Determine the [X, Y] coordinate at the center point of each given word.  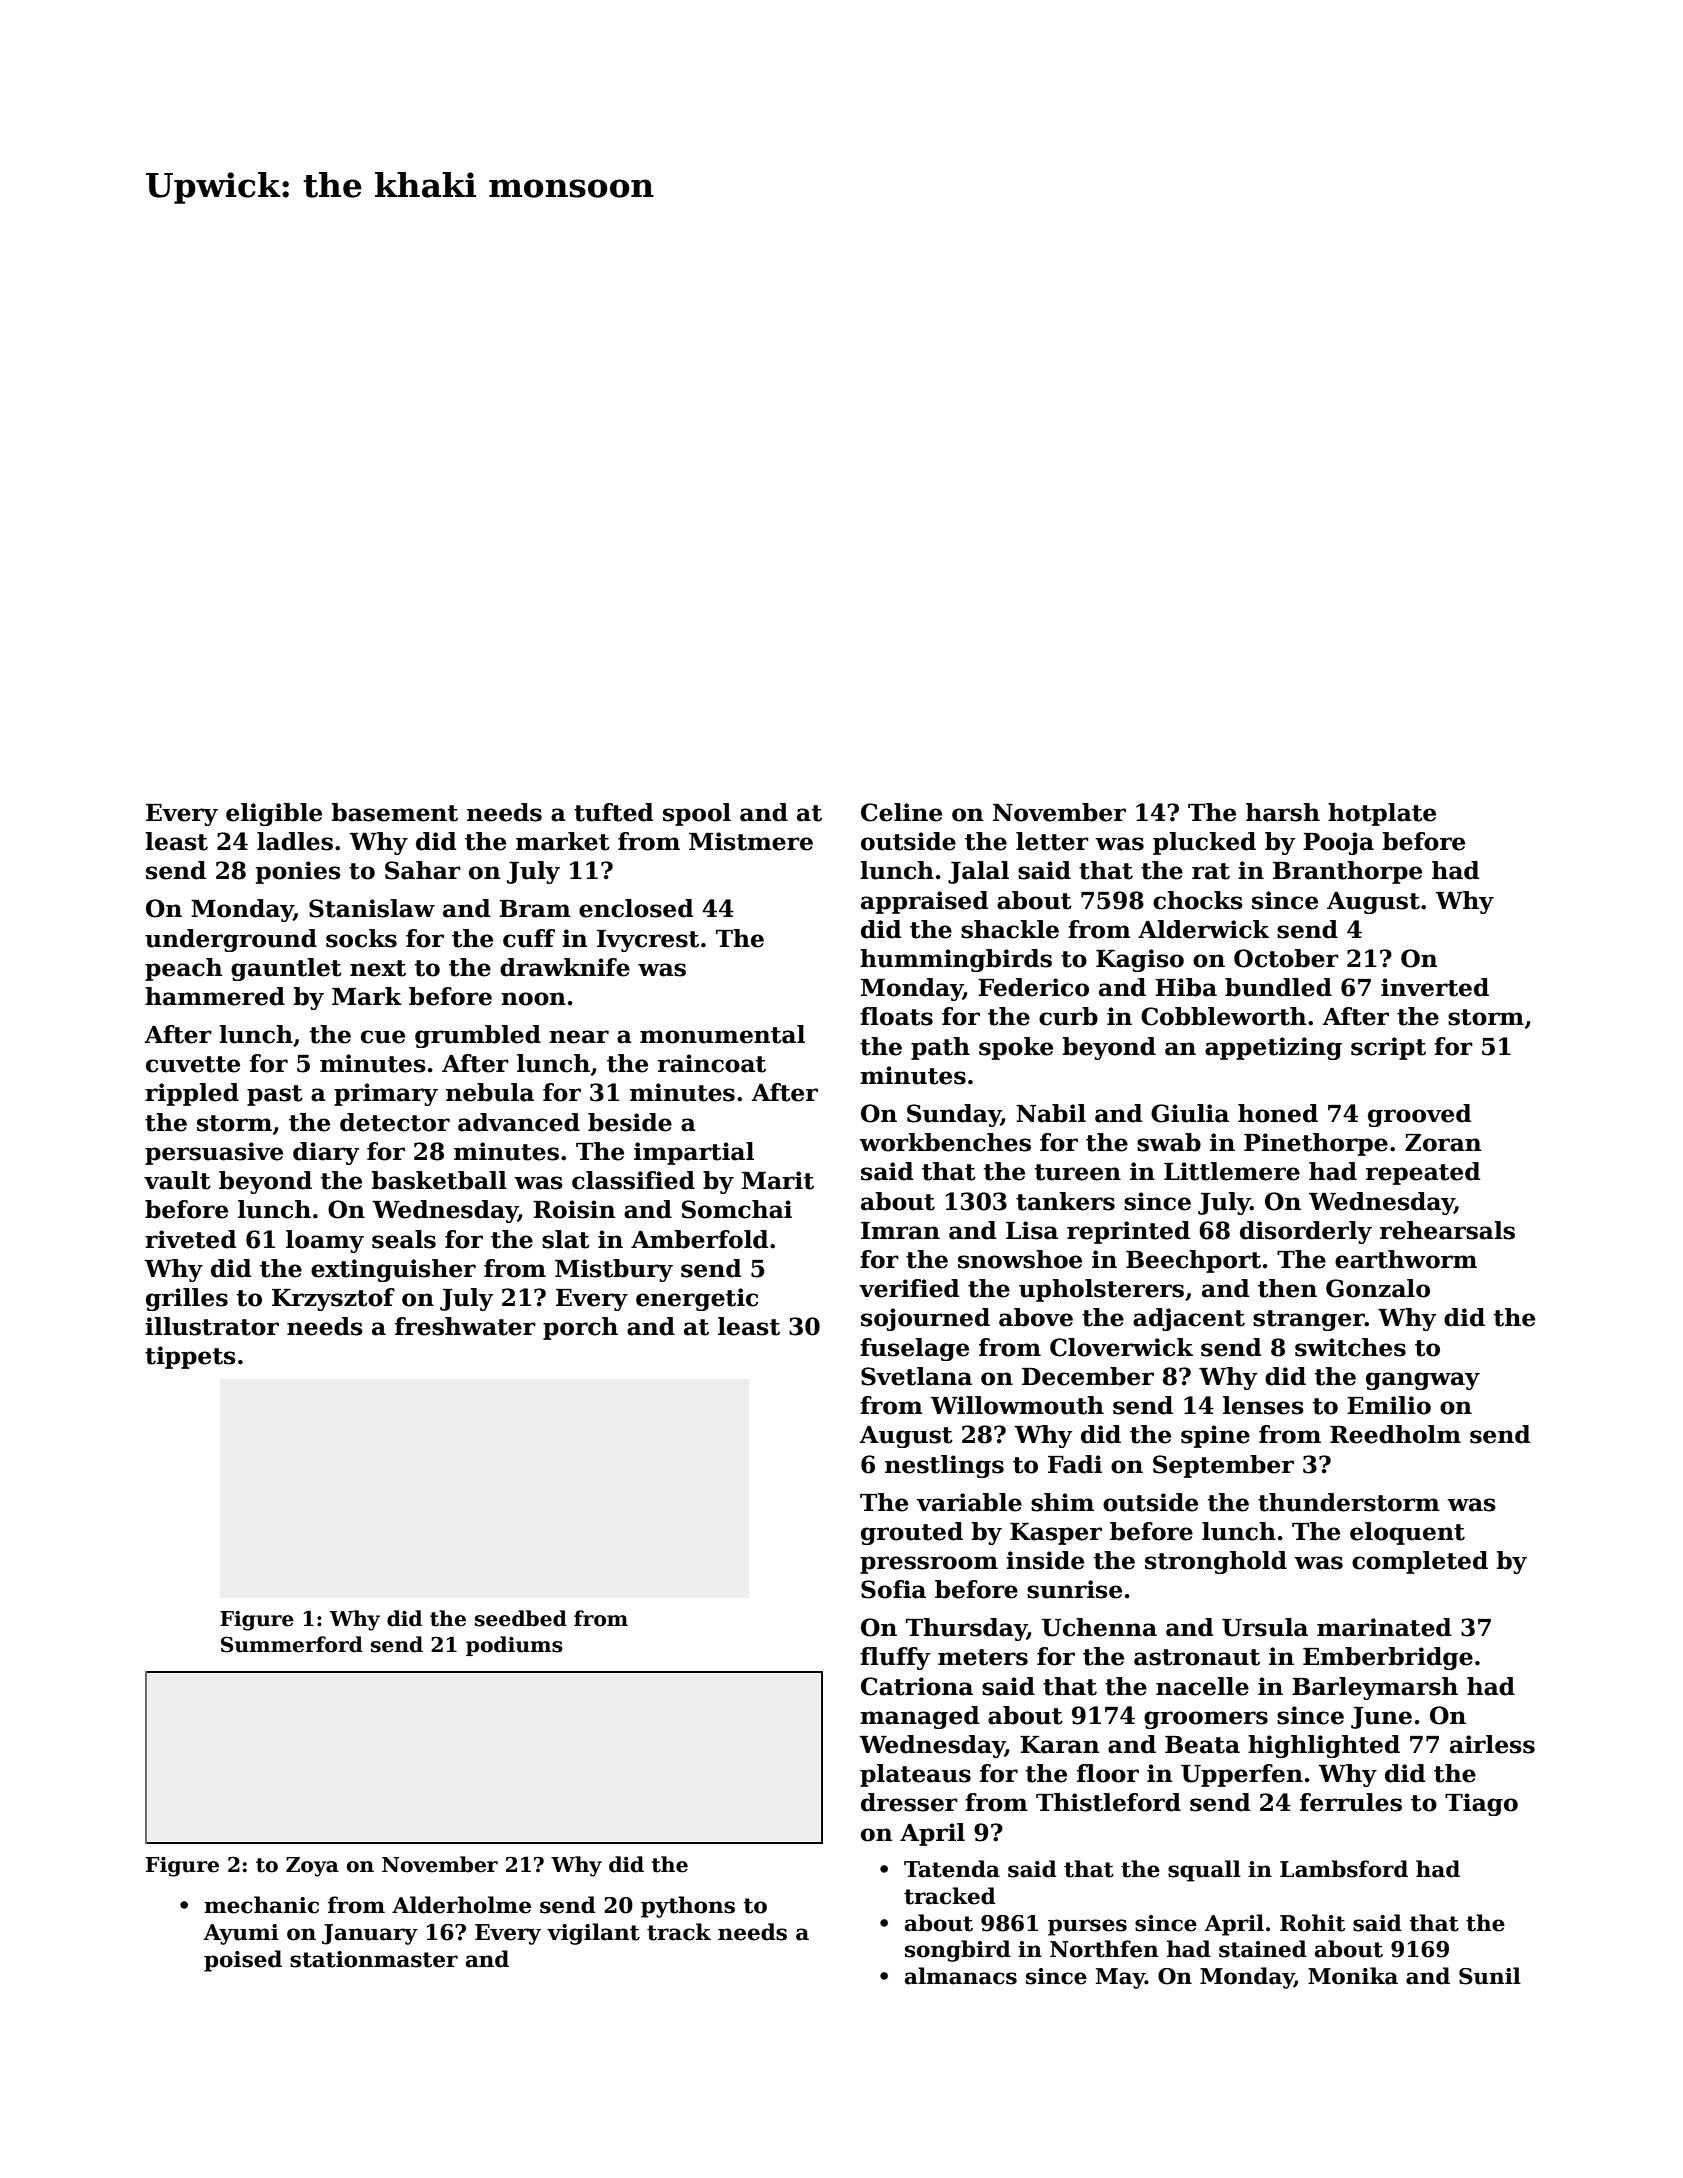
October [1286, 958]
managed [919, 1717]
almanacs [961, 1976]
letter [1052, 841]
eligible [274, 814]
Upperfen [1242, 1775]
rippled [192, 1094]
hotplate [1382, 814]
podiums [514, 1646]
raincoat [712, 1063]
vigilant [593, 1934]
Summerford [292, 1644]
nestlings [944, 1466]
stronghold [1216, 1562]
